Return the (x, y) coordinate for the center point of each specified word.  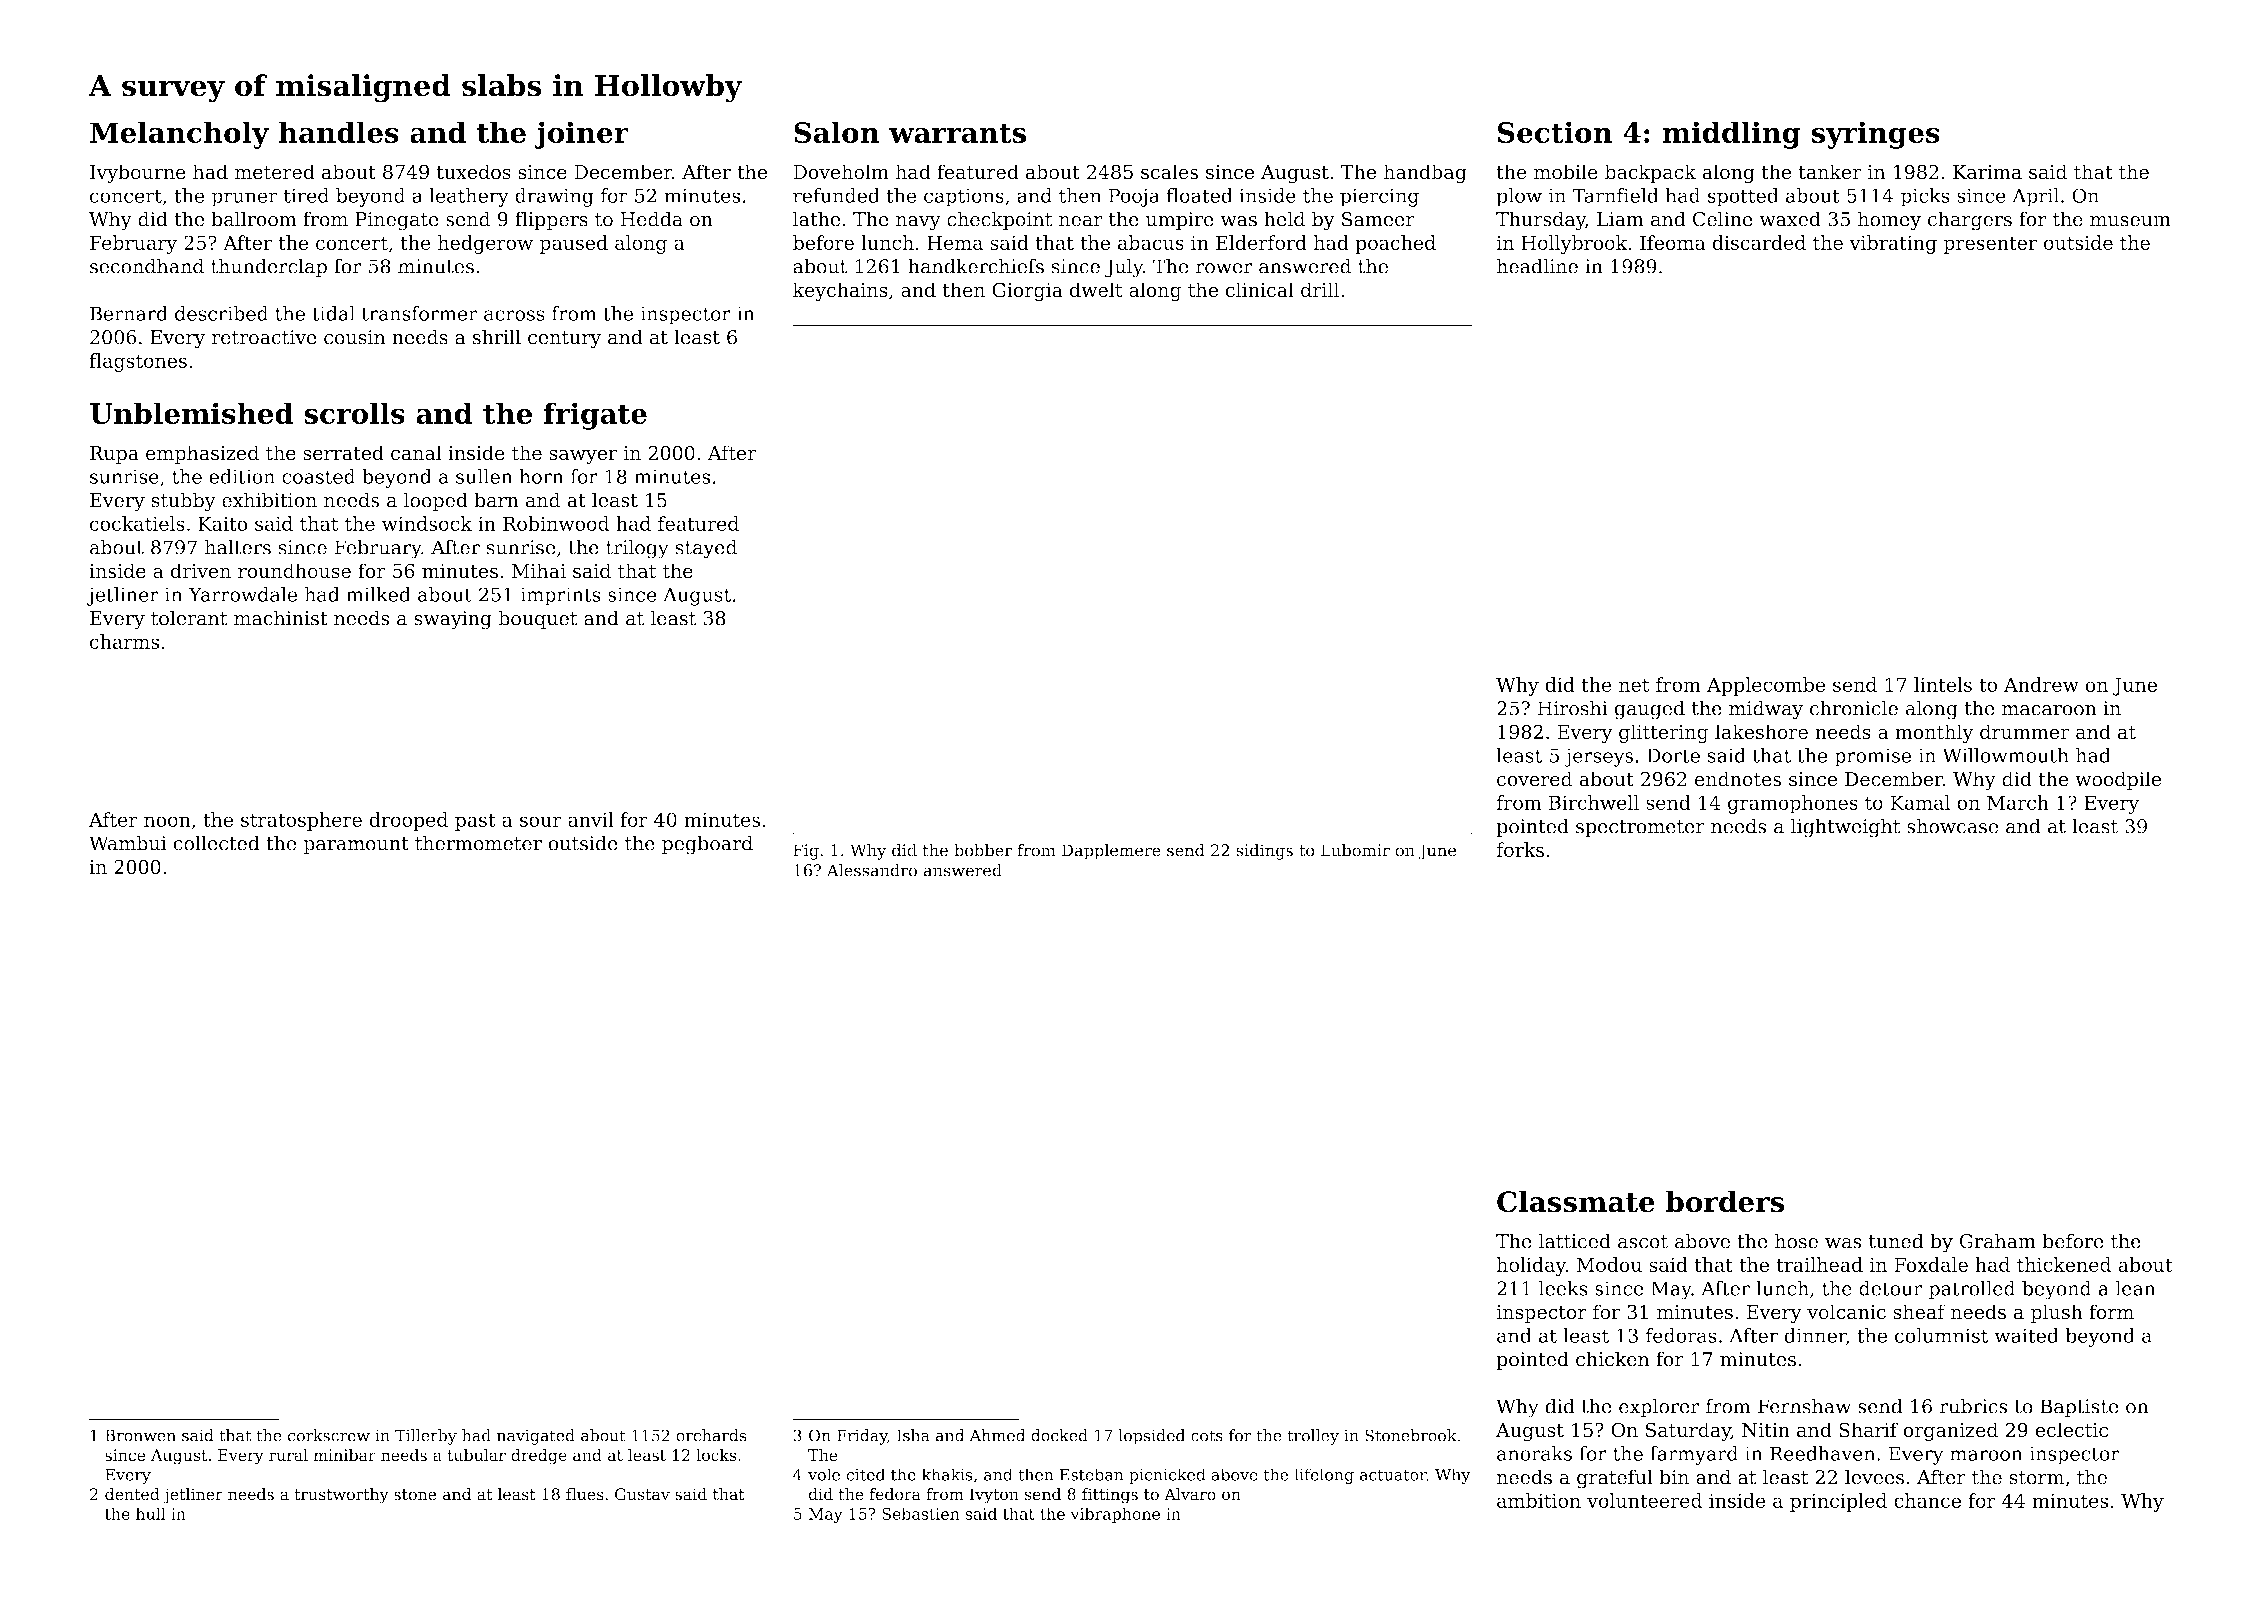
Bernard (129, 313)
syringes (1876, 135)
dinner (1815, 1335)
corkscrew (329, 1435)
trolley (1313, 1437)
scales (1169, 172)
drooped (408, 821)
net (1634, 685)
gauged (1649, 710)
